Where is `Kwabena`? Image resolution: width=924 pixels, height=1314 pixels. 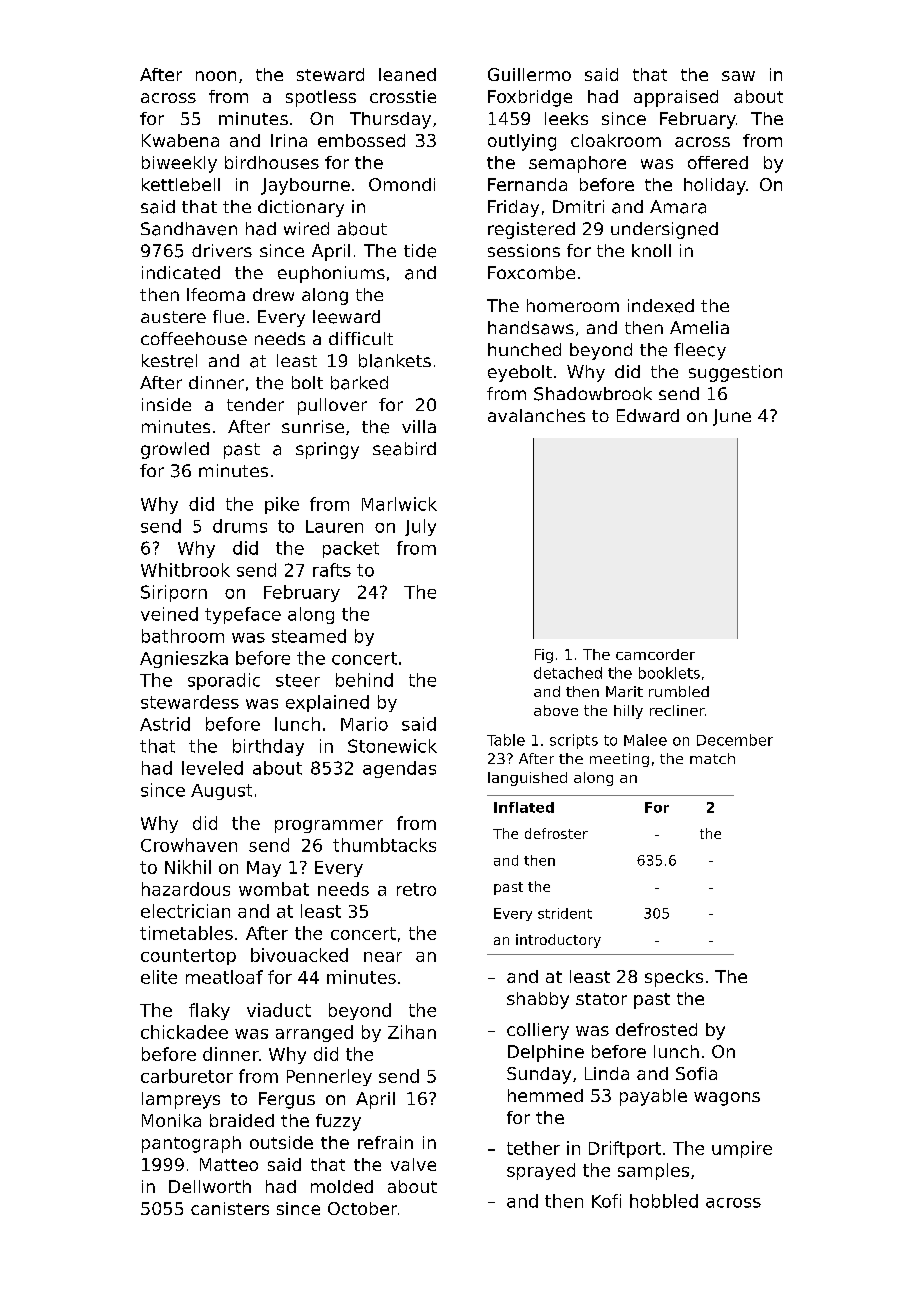
Kwabena is located at coordinates (180, 140).
